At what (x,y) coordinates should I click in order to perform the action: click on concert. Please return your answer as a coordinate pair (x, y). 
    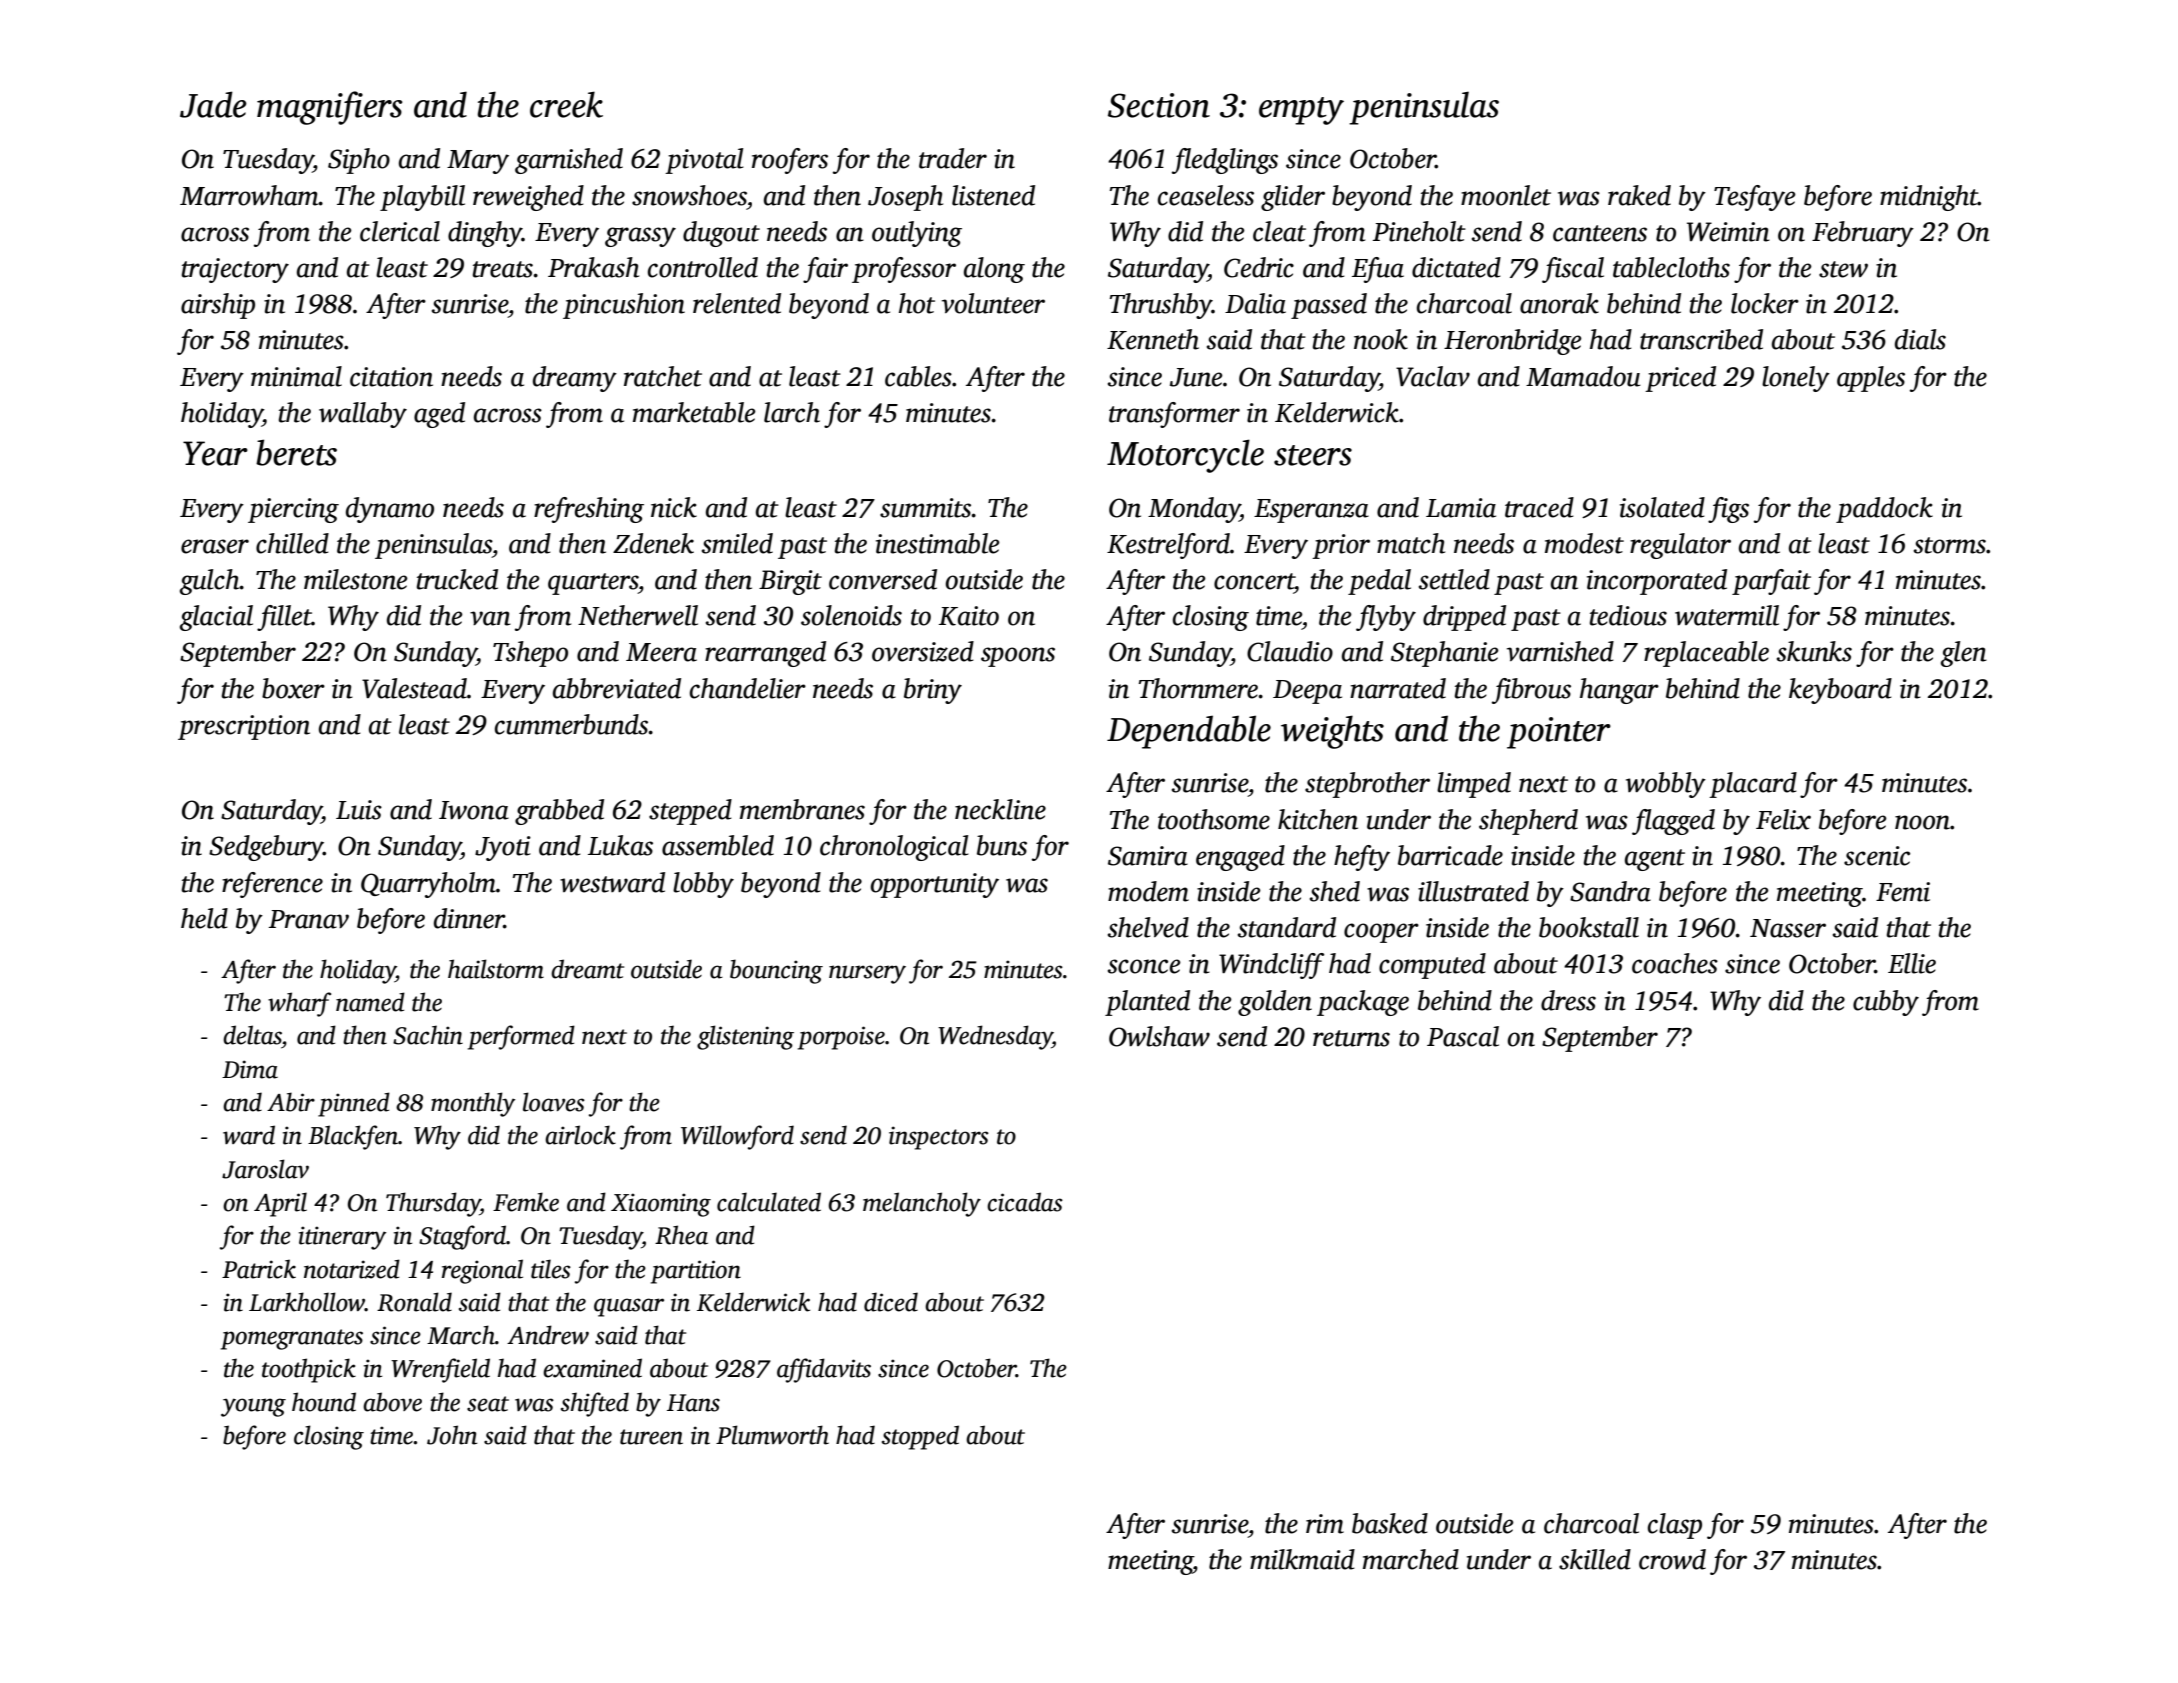
    Looking at the image, I should click on (1254, 581).
